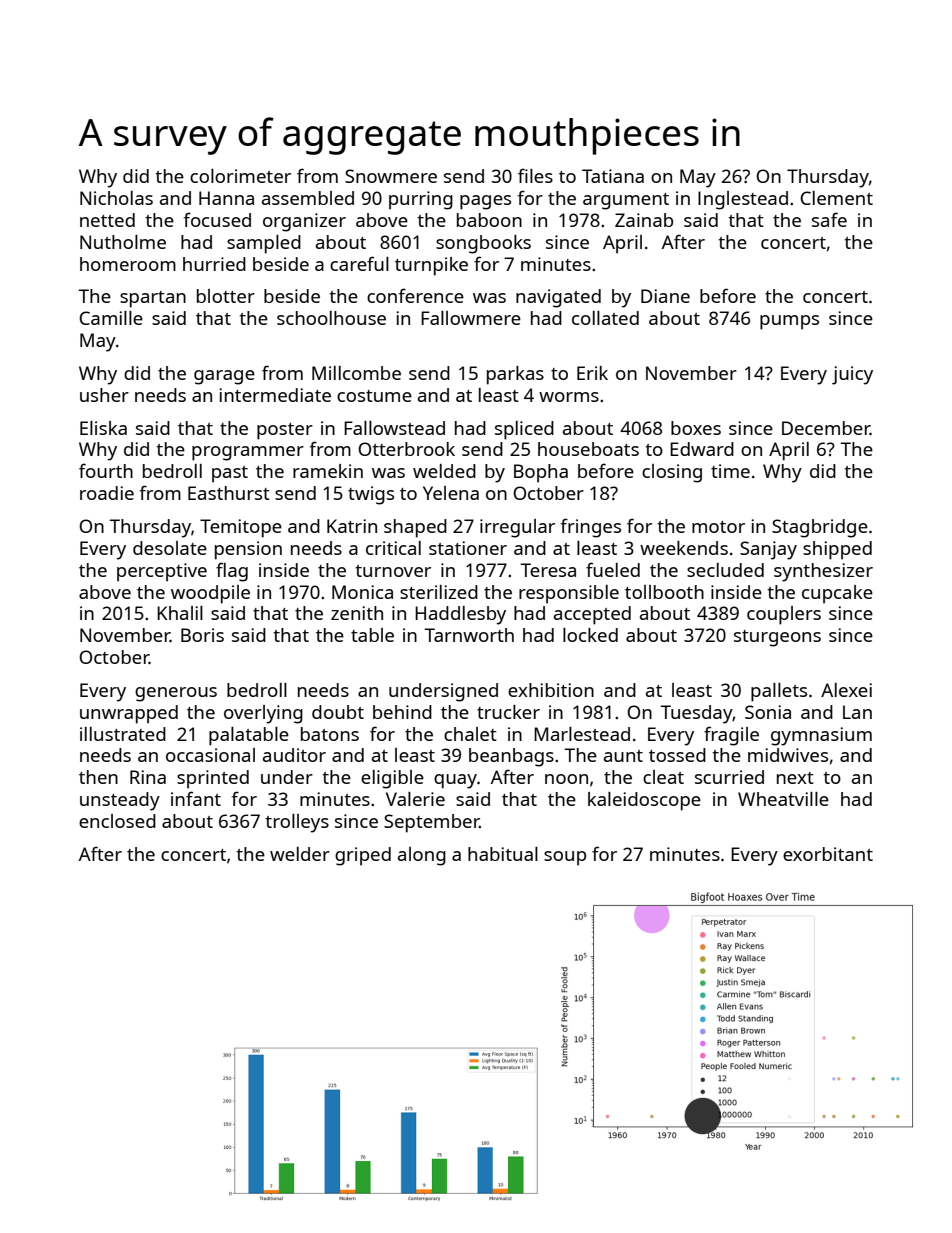 The image size is (952, 1233). I want to click on perceptive, so click(162, 572).
